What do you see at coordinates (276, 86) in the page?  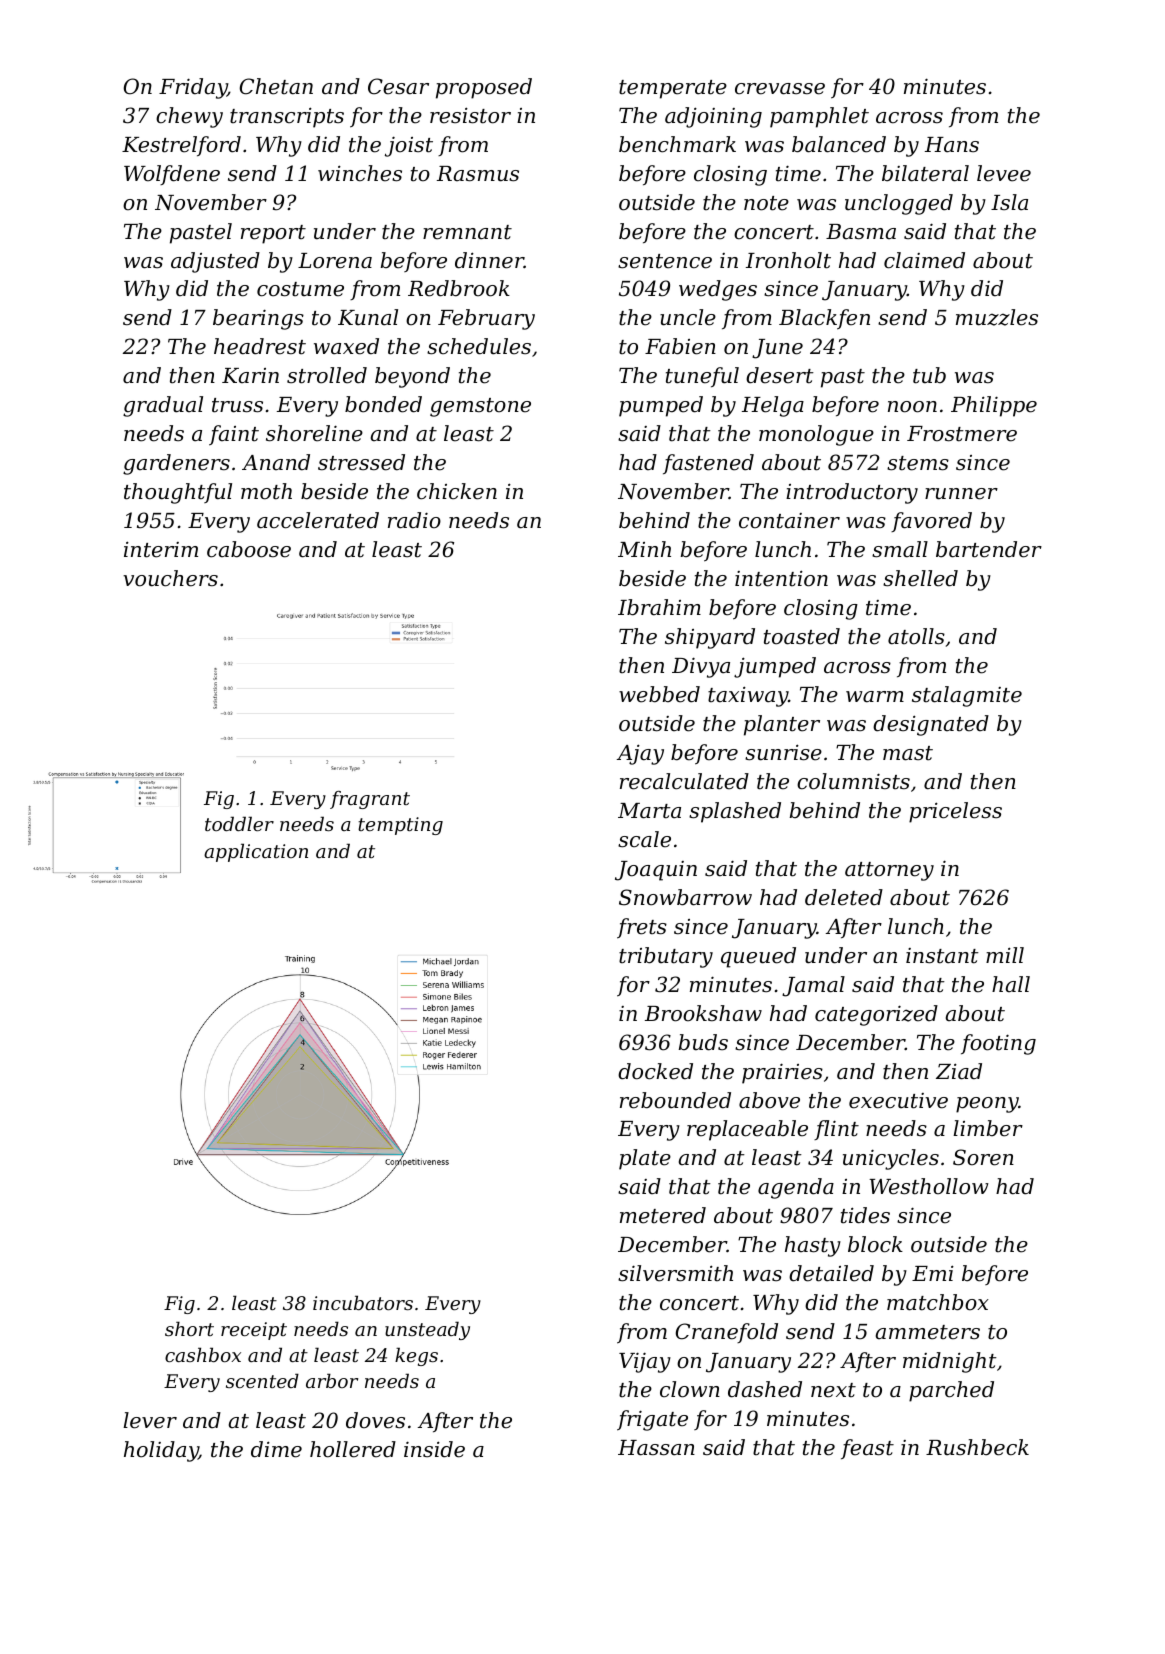 I see `Chetan` at bounding box center [276, 86].
